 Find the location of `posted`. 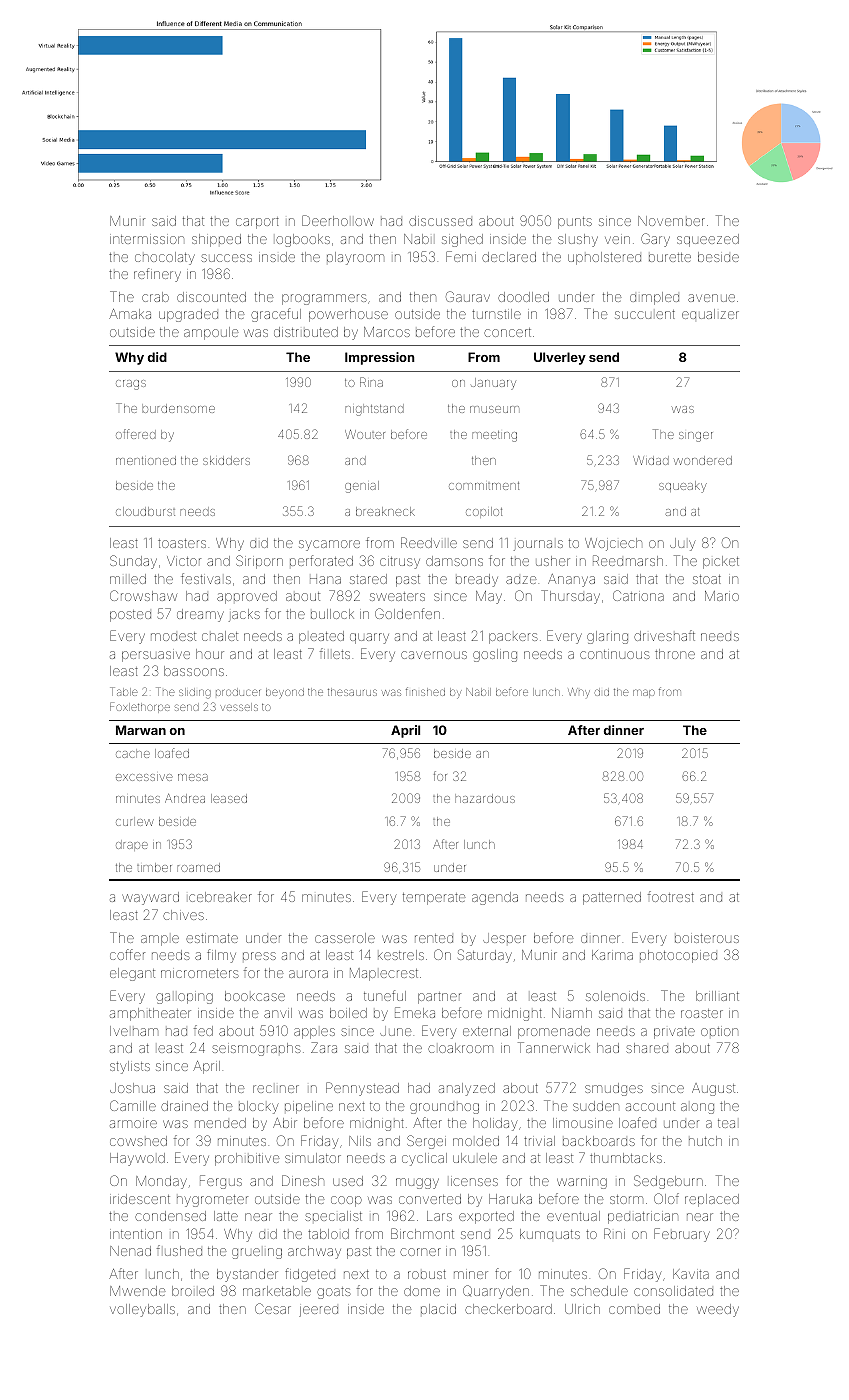

posted is located at coordinates (130, 616).
